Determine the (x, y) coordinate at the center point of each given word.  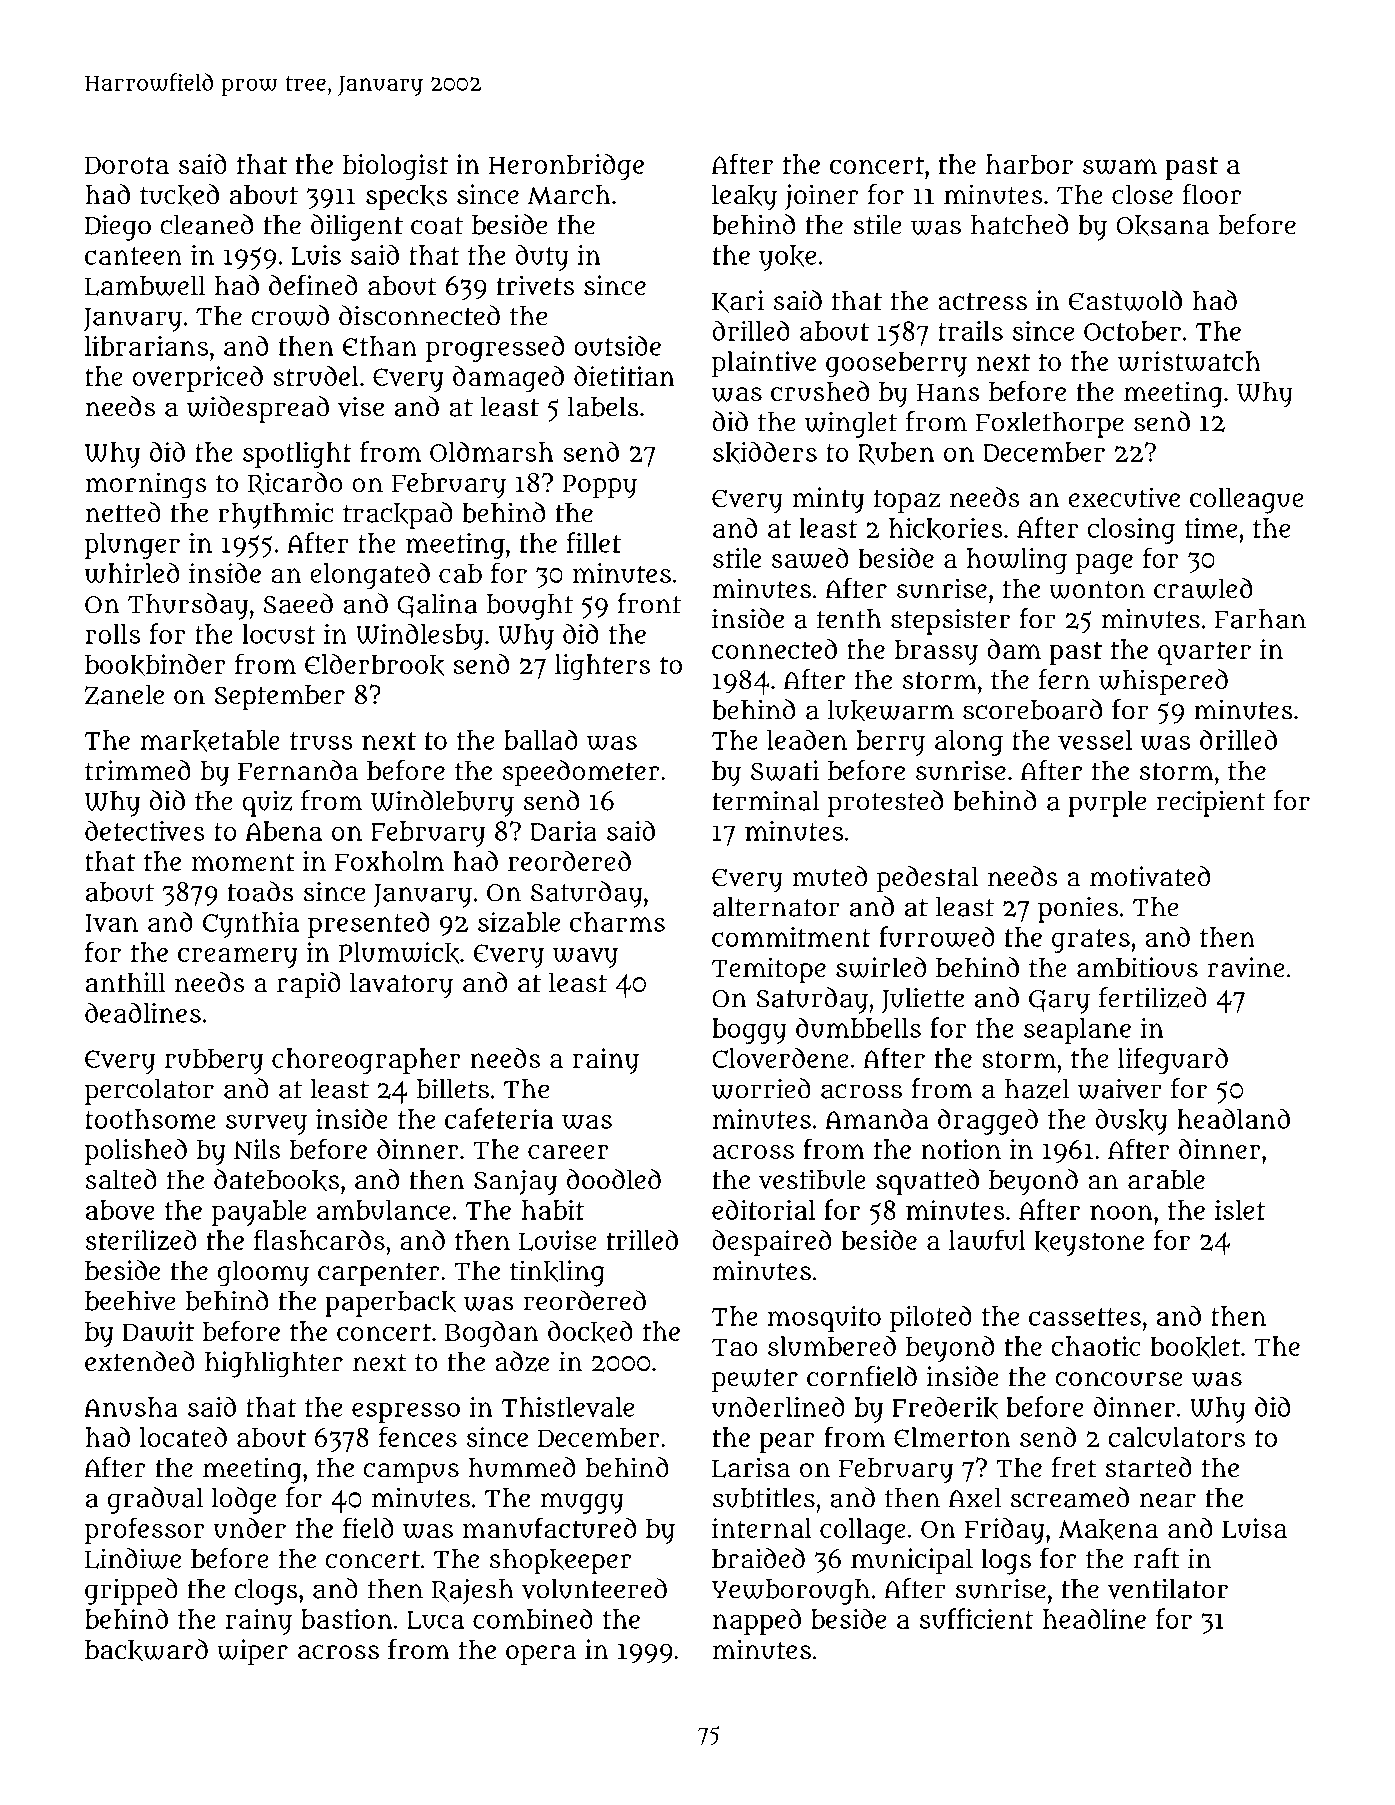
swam (1120, 167)
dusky (1131, 1121)
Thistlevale (568, 1407)
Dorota (127, 165)
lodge (243, 1500)
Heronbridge (566, 167)
